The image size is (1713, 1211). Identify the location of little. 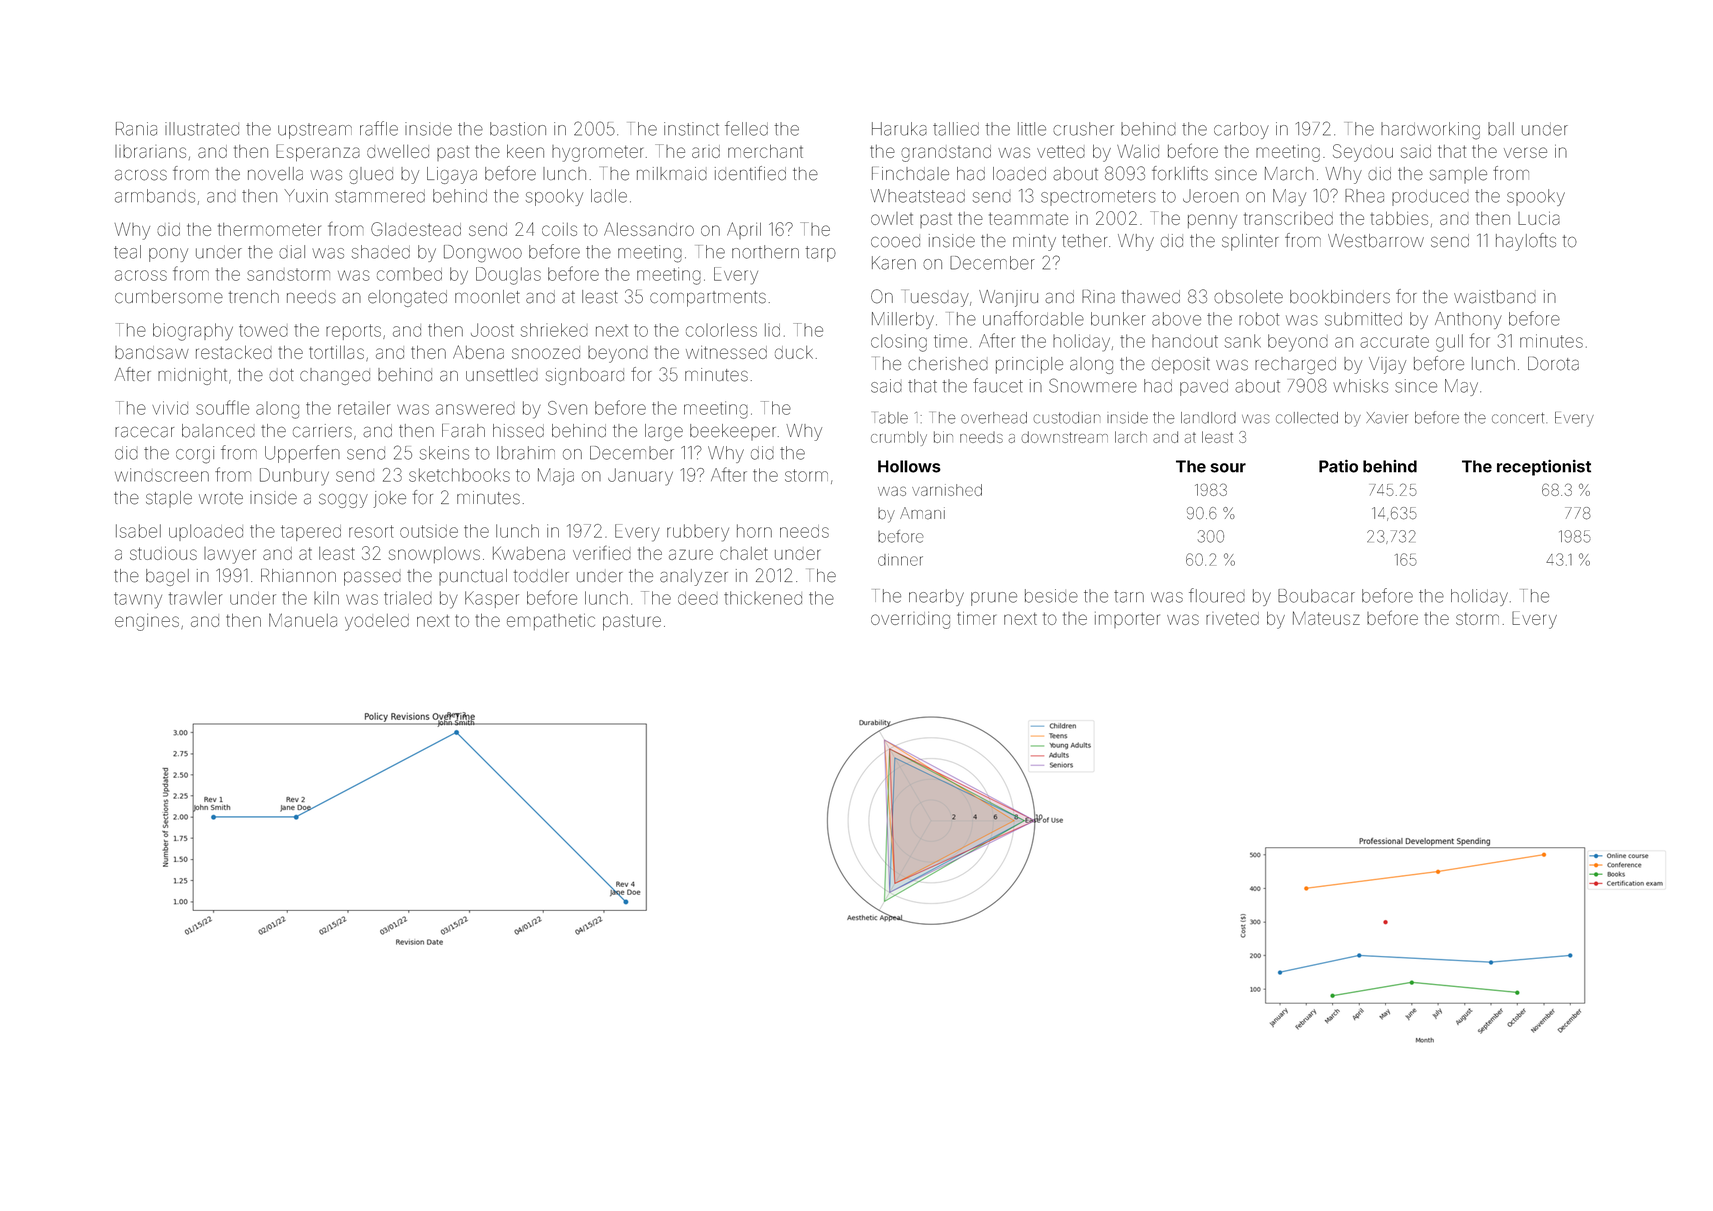
(1032, 129).
